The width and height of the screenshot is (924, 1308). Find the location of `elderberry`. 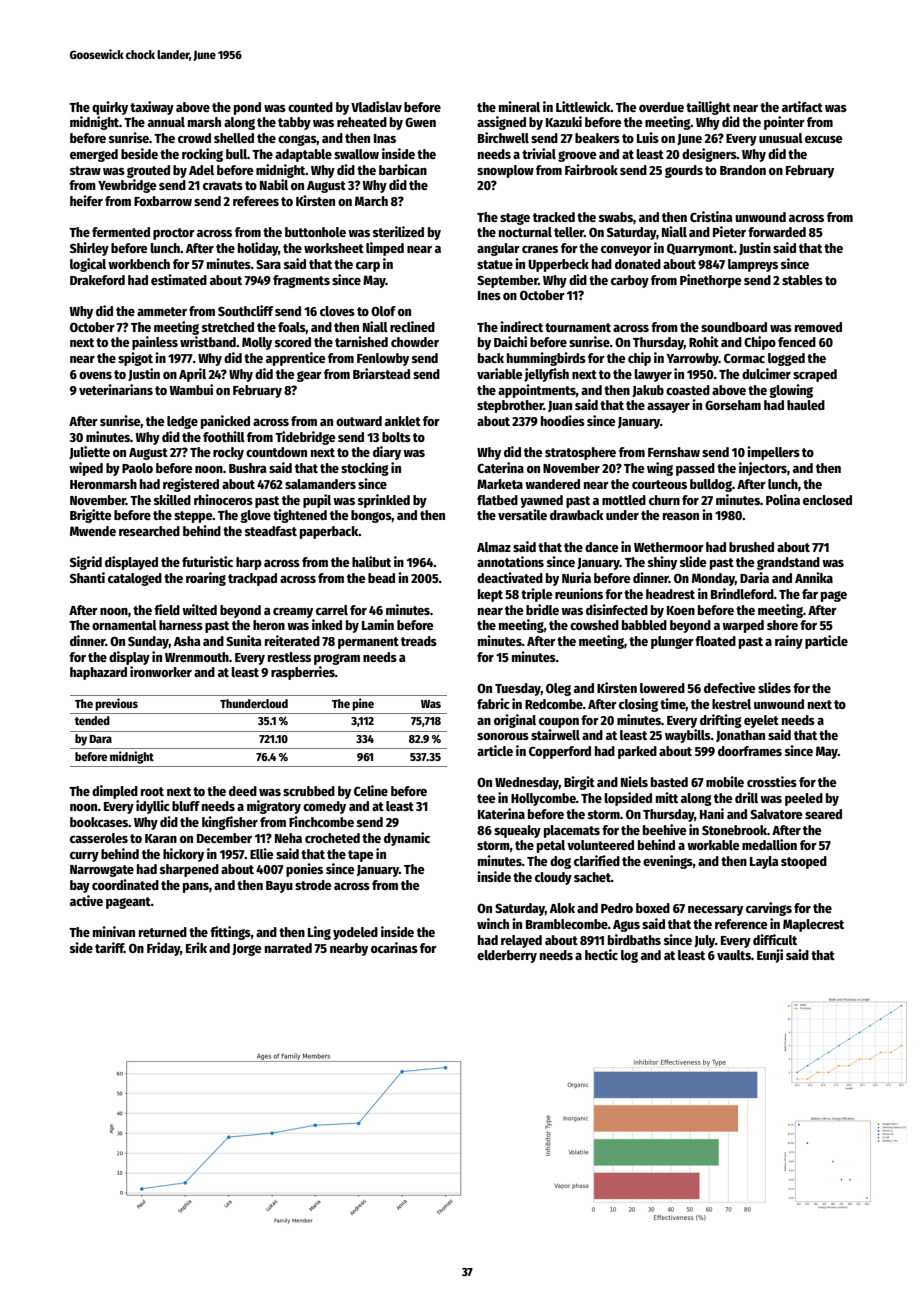

elderberry is located at coordinates (507, 956).
